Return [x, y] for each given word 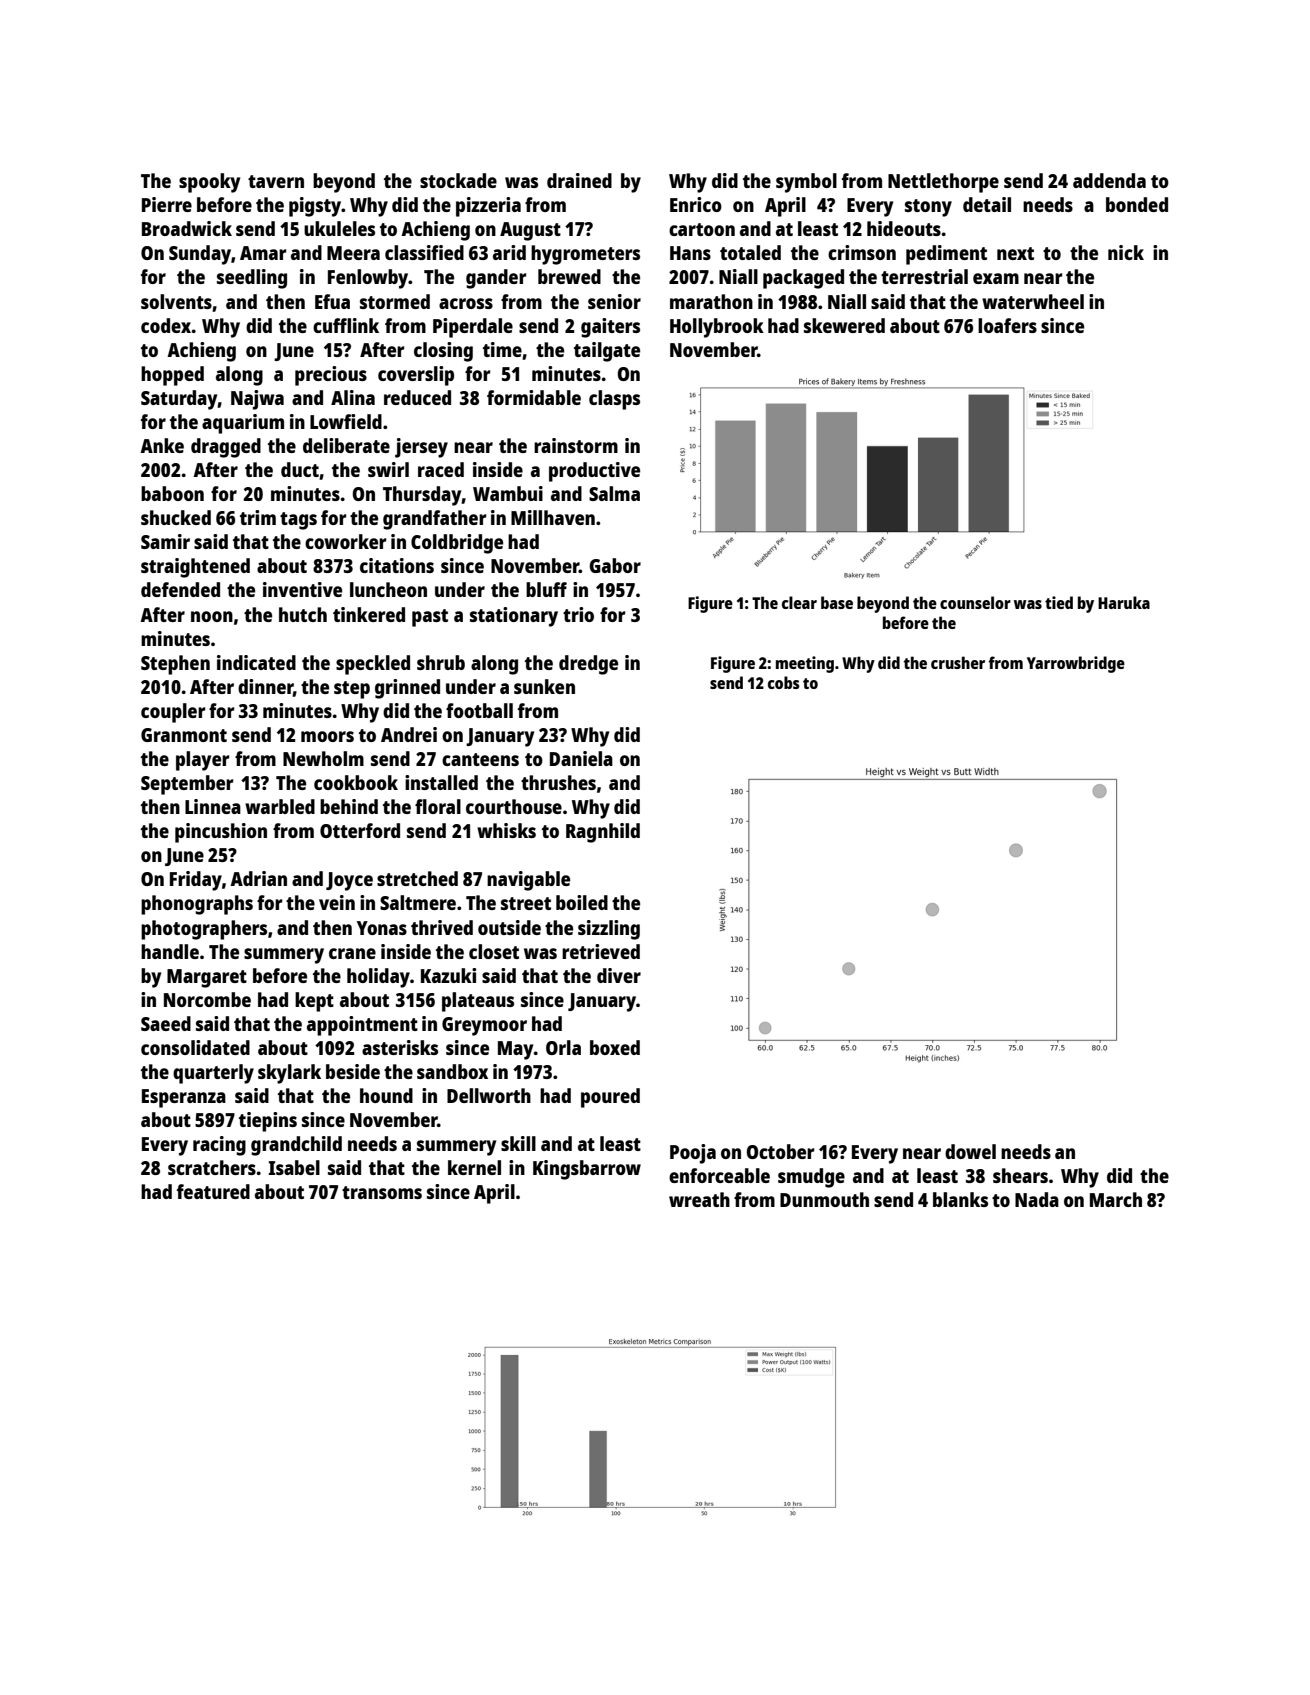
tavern [276, 181]
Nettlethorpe [943, 183]
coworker [346, 541]
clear [799, 602]
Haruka [1124, 602]
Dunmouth [824, 1199]
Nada [1037, 1199]
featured [213, 1191]
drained [579, 180]
